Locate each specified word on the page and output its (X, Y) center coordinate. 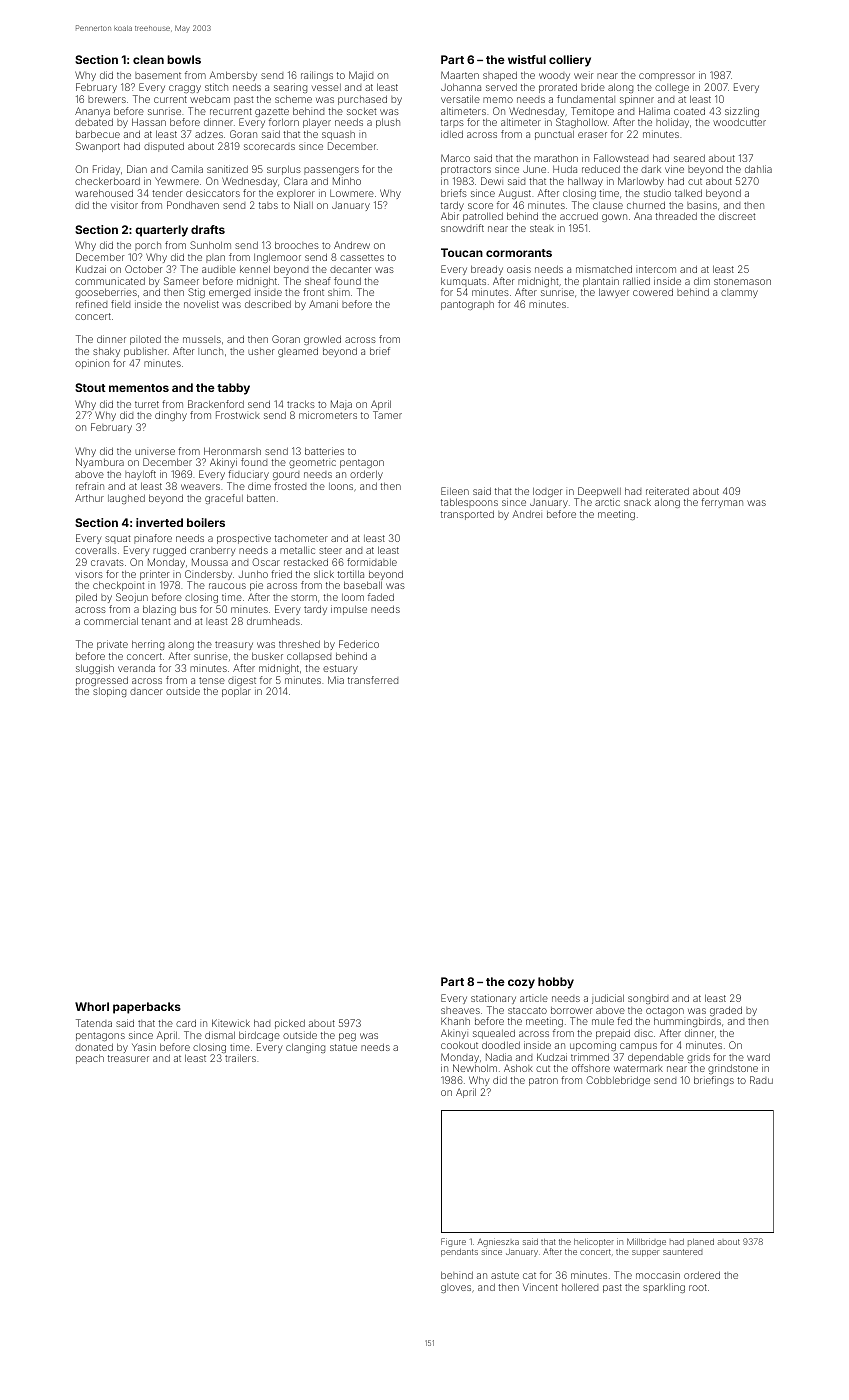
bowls (184, 59)
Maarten (460, 75)
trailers (240, 1058)
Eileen (455, 491)
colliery (570, 61)
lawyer (614, 293)
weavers (200, 487)
